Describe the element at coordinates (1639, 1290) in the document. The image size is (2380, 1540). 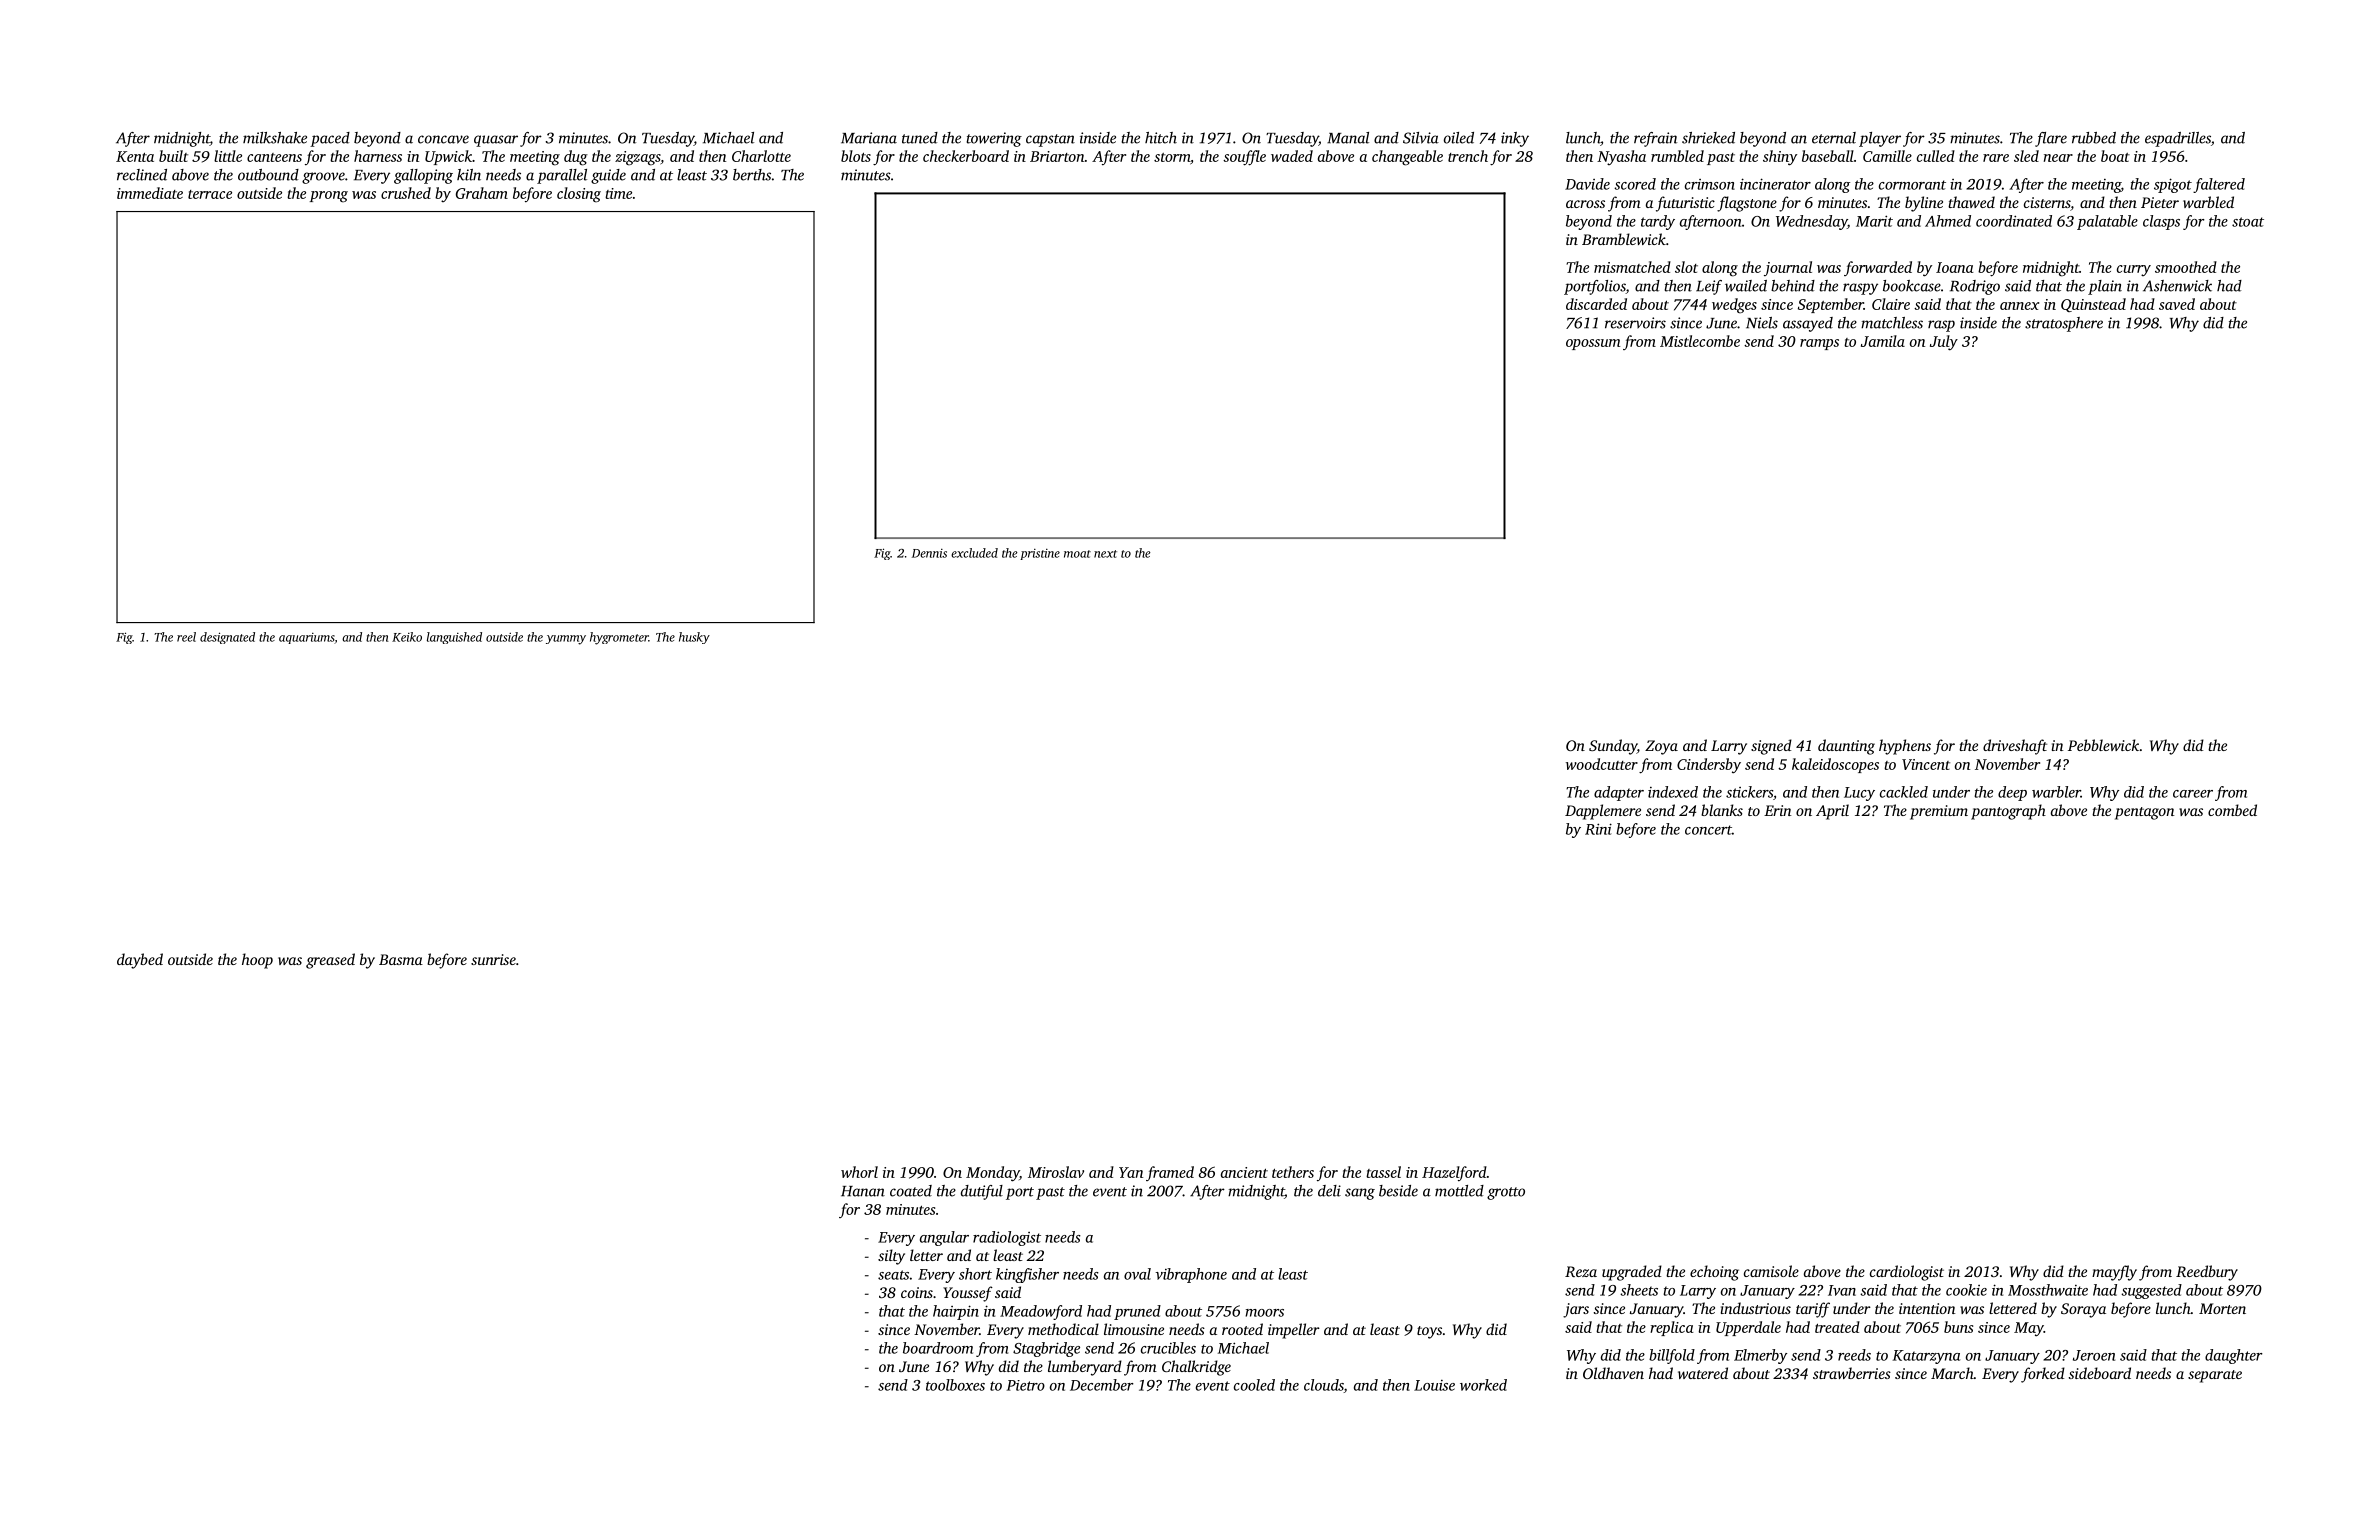
I see `sheets` at that location.
